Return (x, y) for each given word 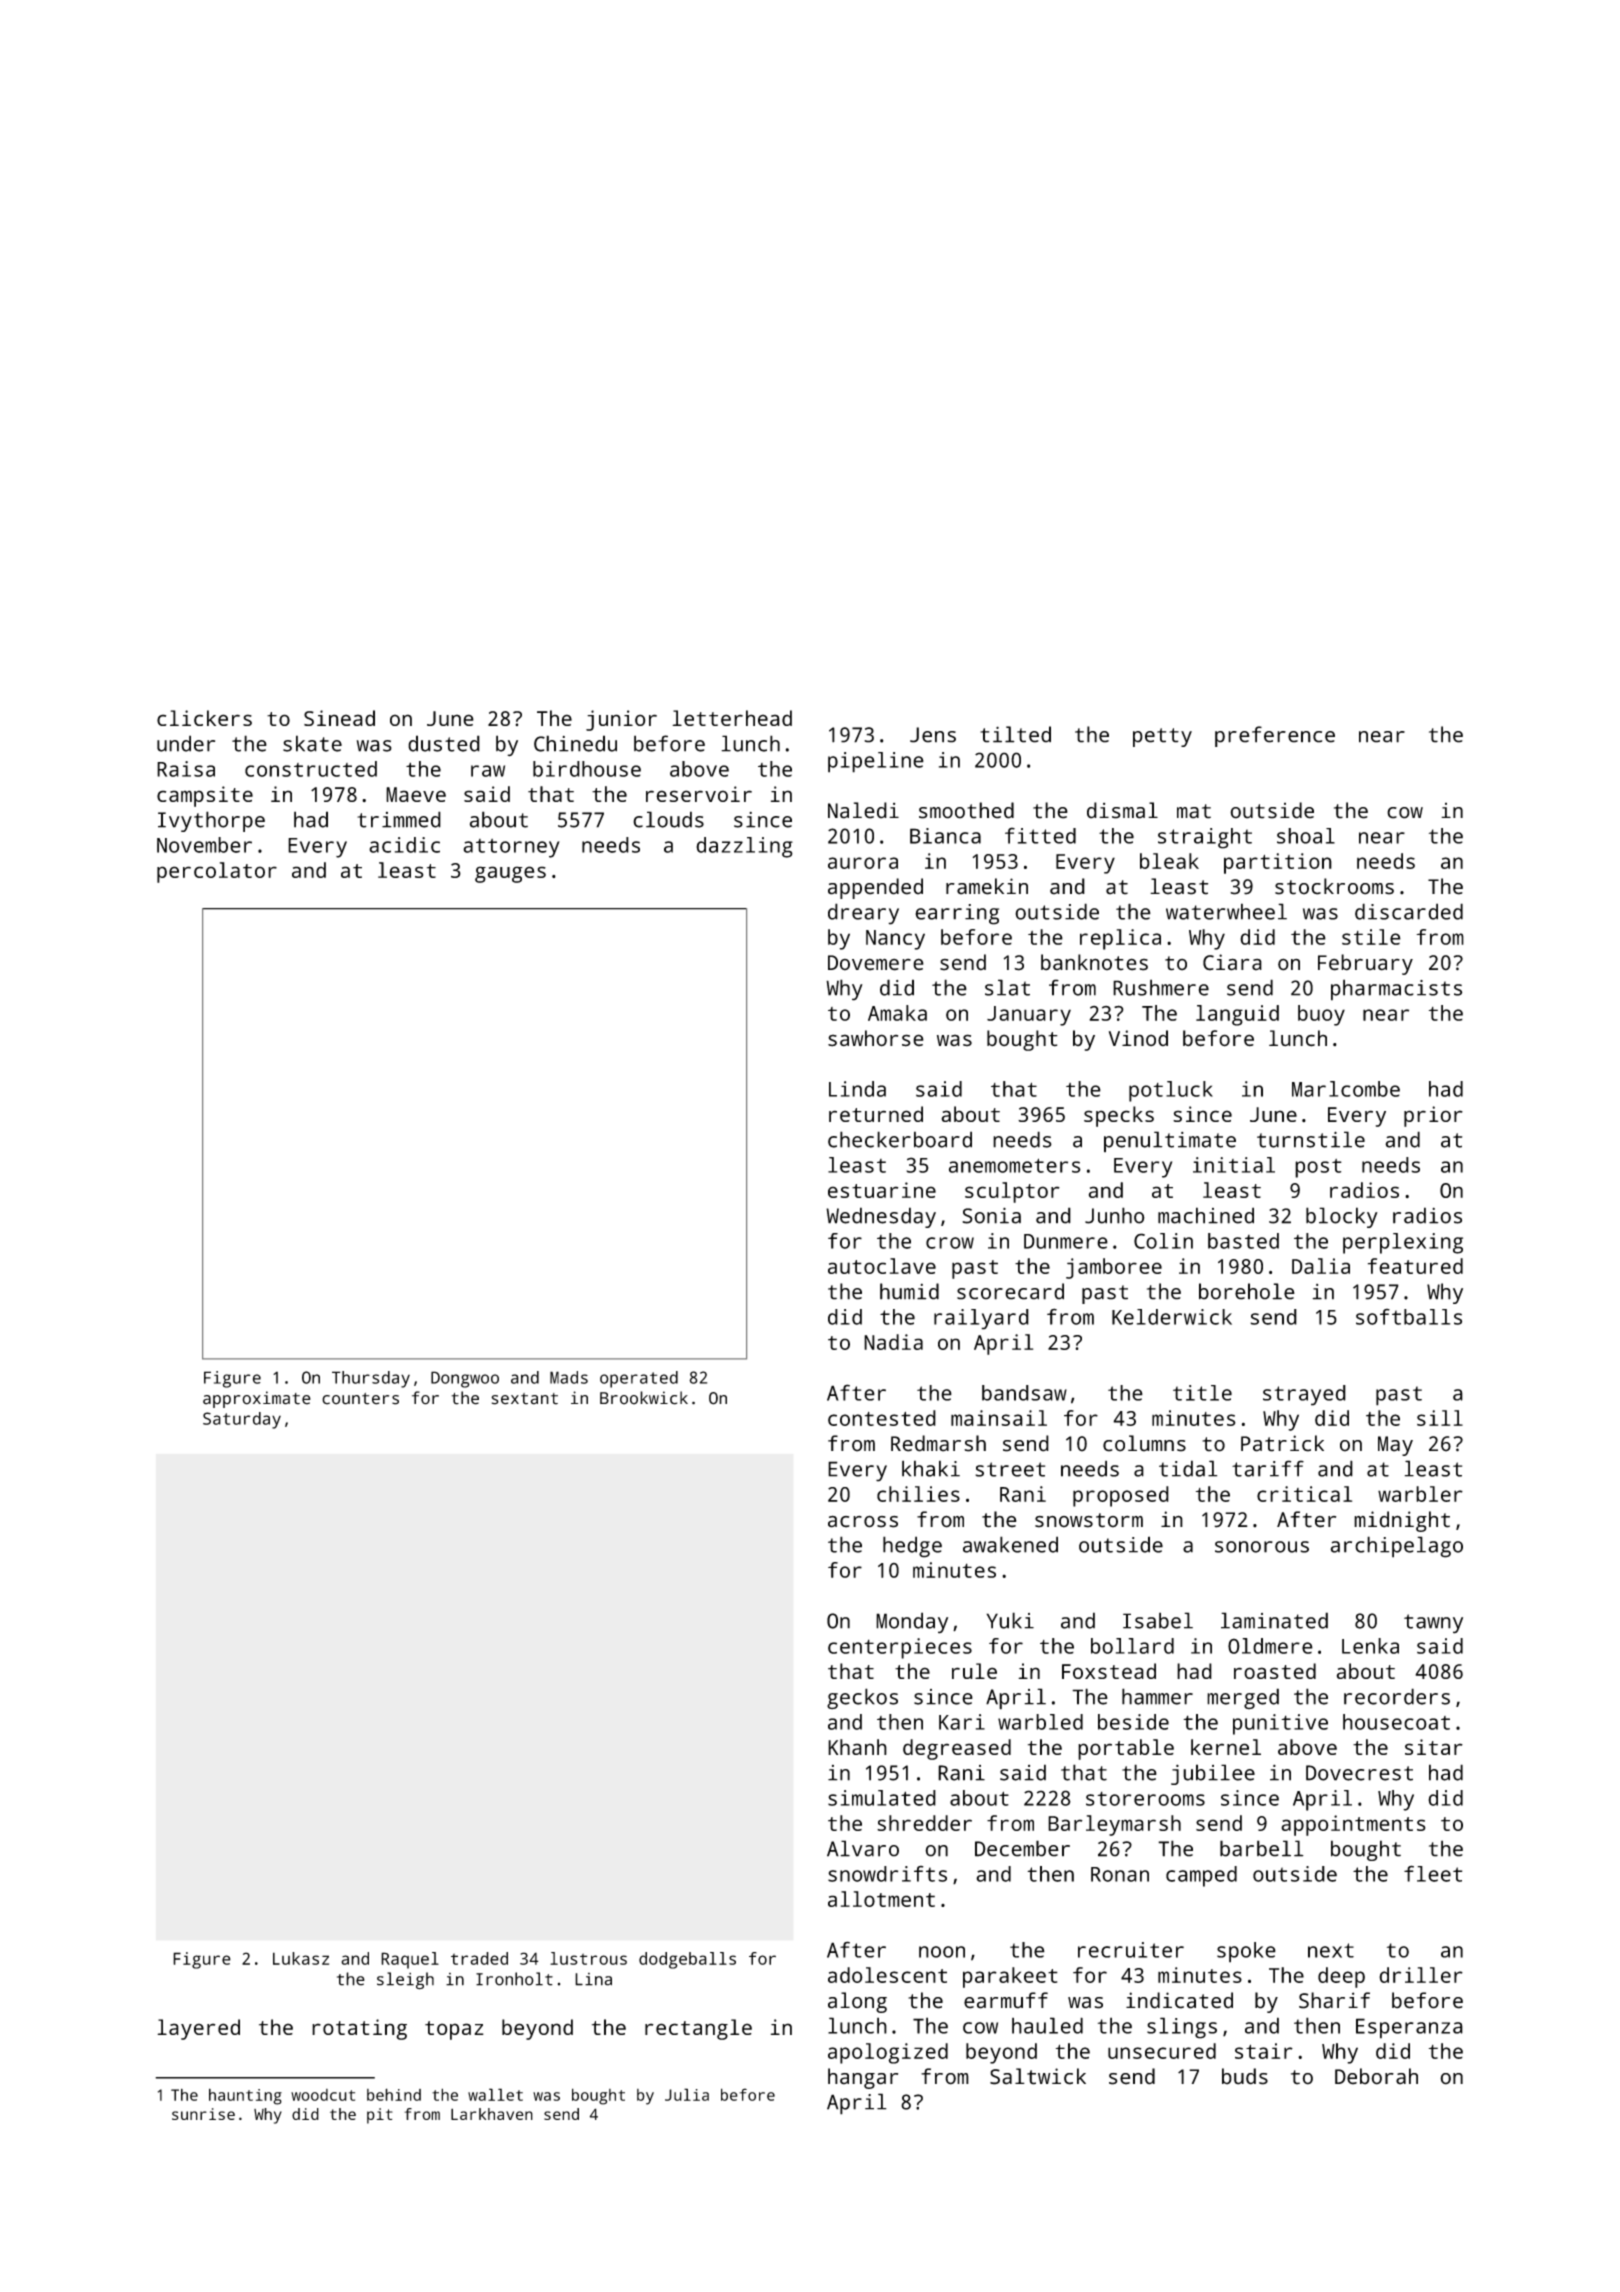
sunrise (203, 2114)
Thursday (371, 1379)
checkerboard (900, 1139)
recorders (1397, 1696)
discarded (1409, 911)
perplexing (1403, 1243)
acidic (404, 845)
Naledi (863, 810)
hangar (863, 2078)
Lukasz (301, 1958)
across (863, 1521)
